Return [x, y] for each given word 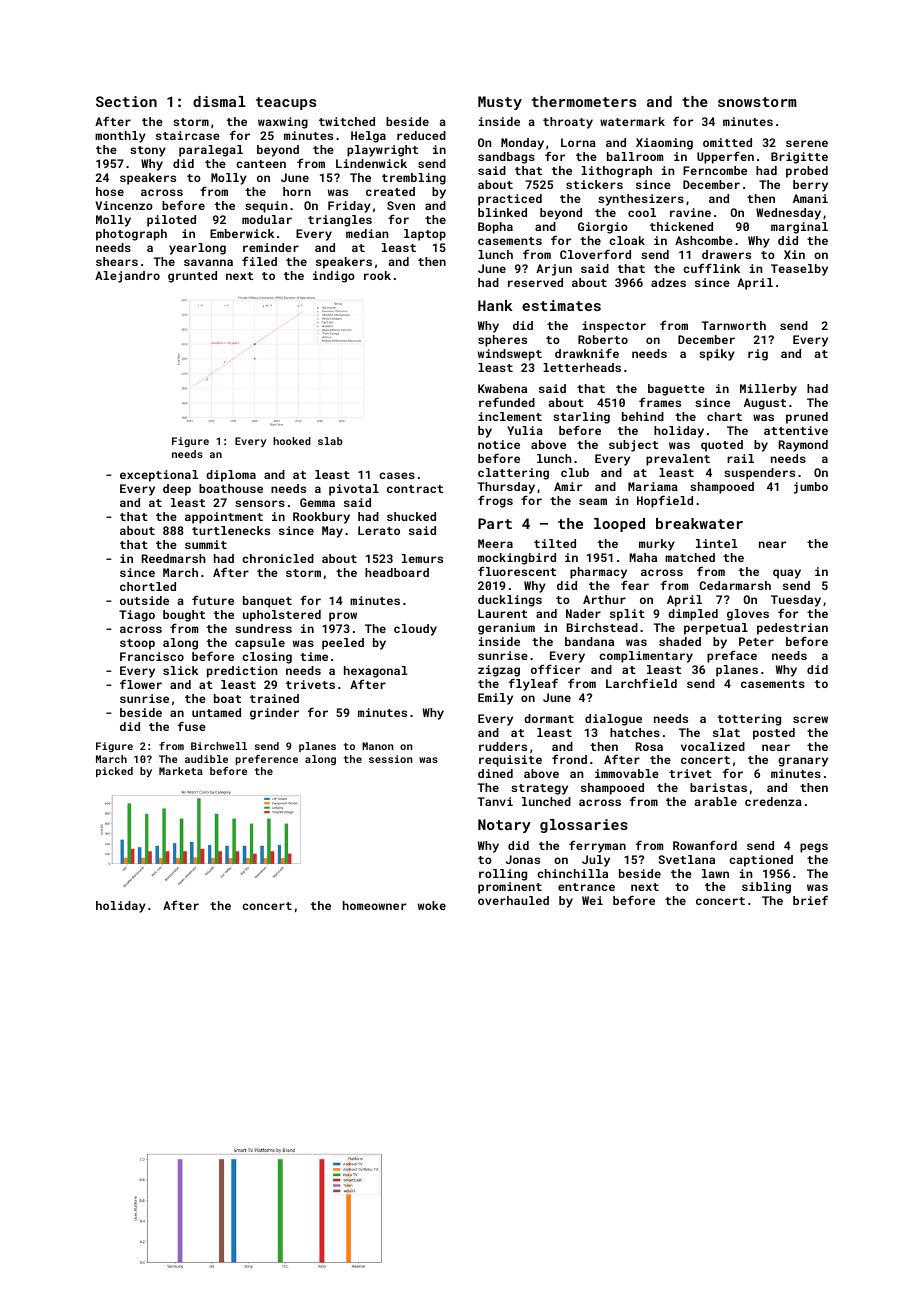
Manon [377, 746]
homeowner [374, 905]
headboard [397, 572]
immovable [627, 773]
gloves [748, 615]
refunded [507, 402]
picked [114, 772]
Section [126, 101]
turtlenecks [231, 530]
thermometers [583, 101]
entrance [586, 887]
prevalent [678, 460]
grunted [192, 277]
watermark [632, 121]
